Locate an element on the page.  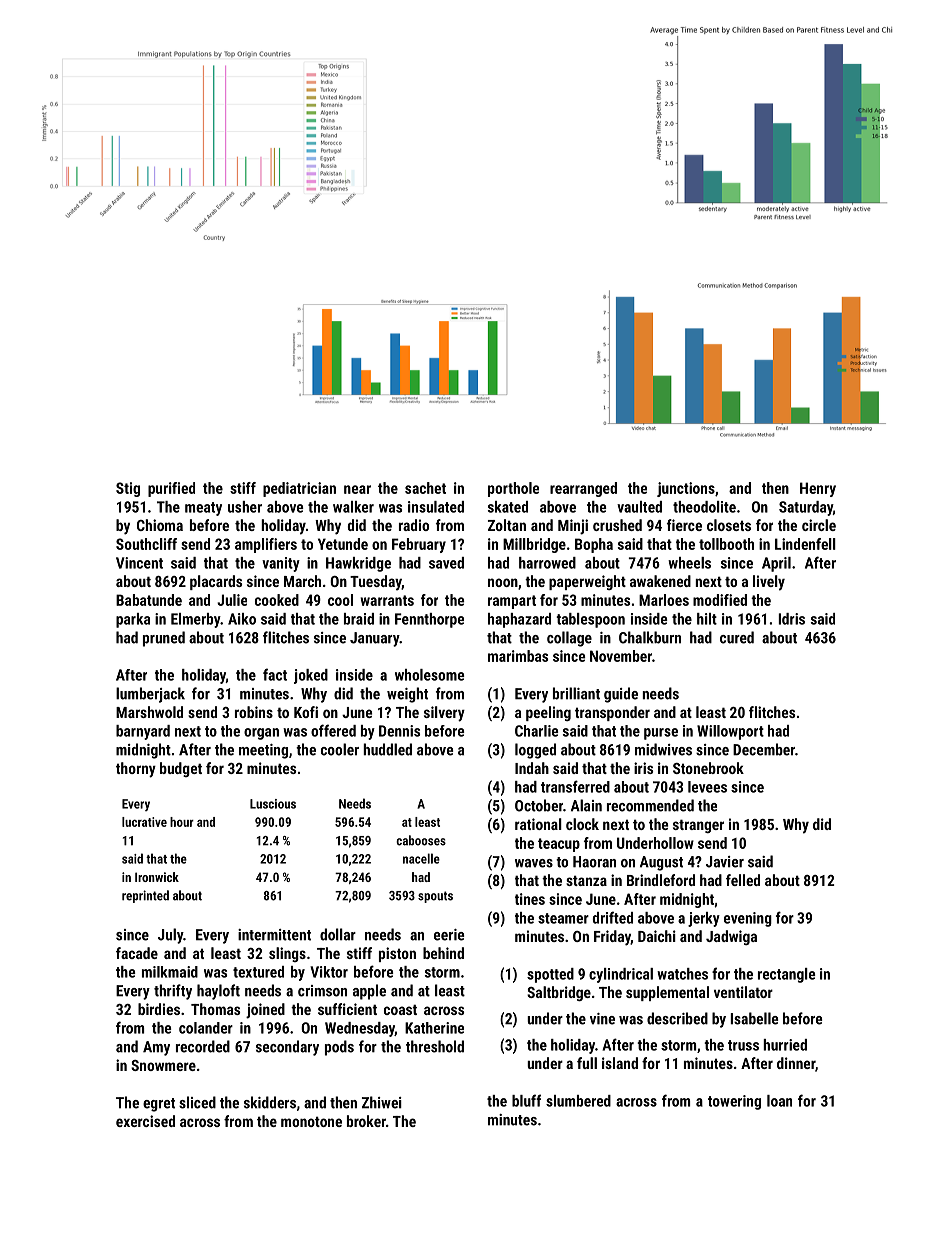
haphazard is located at coordinates (519, 620).
